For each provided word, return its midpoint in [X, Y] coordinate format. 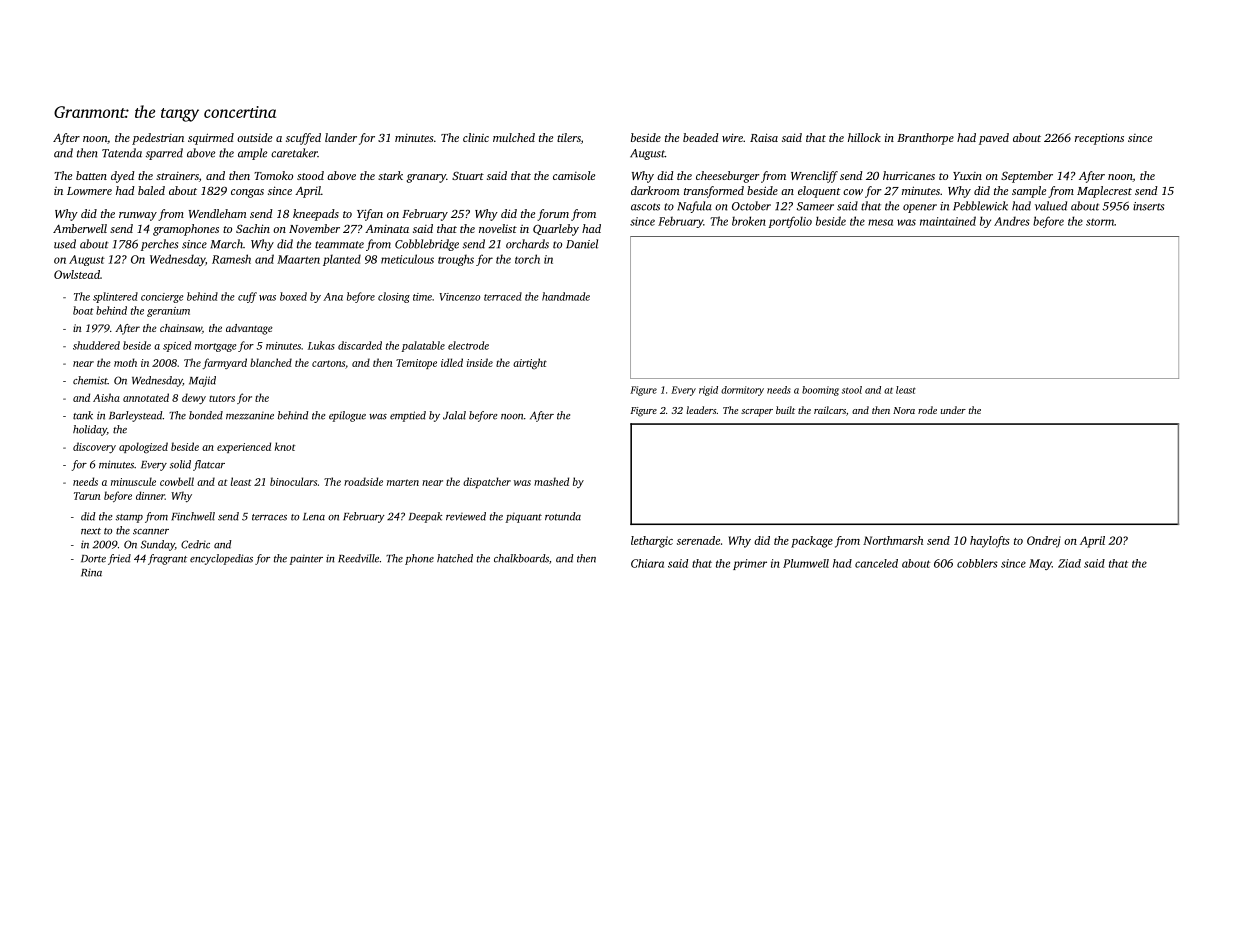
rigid [708, 391]
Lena [314, 517]
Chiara [647, 563]
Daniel [582, 244]
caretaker [294, 153]
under [953, 410]
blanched [271, 362]
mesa [880, 222]
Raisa [764, 137]
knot [285, 446]
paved [994, 139]
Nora [904, 410]
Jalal [454, 415]
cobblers [977, 563]
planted [342, 260]
